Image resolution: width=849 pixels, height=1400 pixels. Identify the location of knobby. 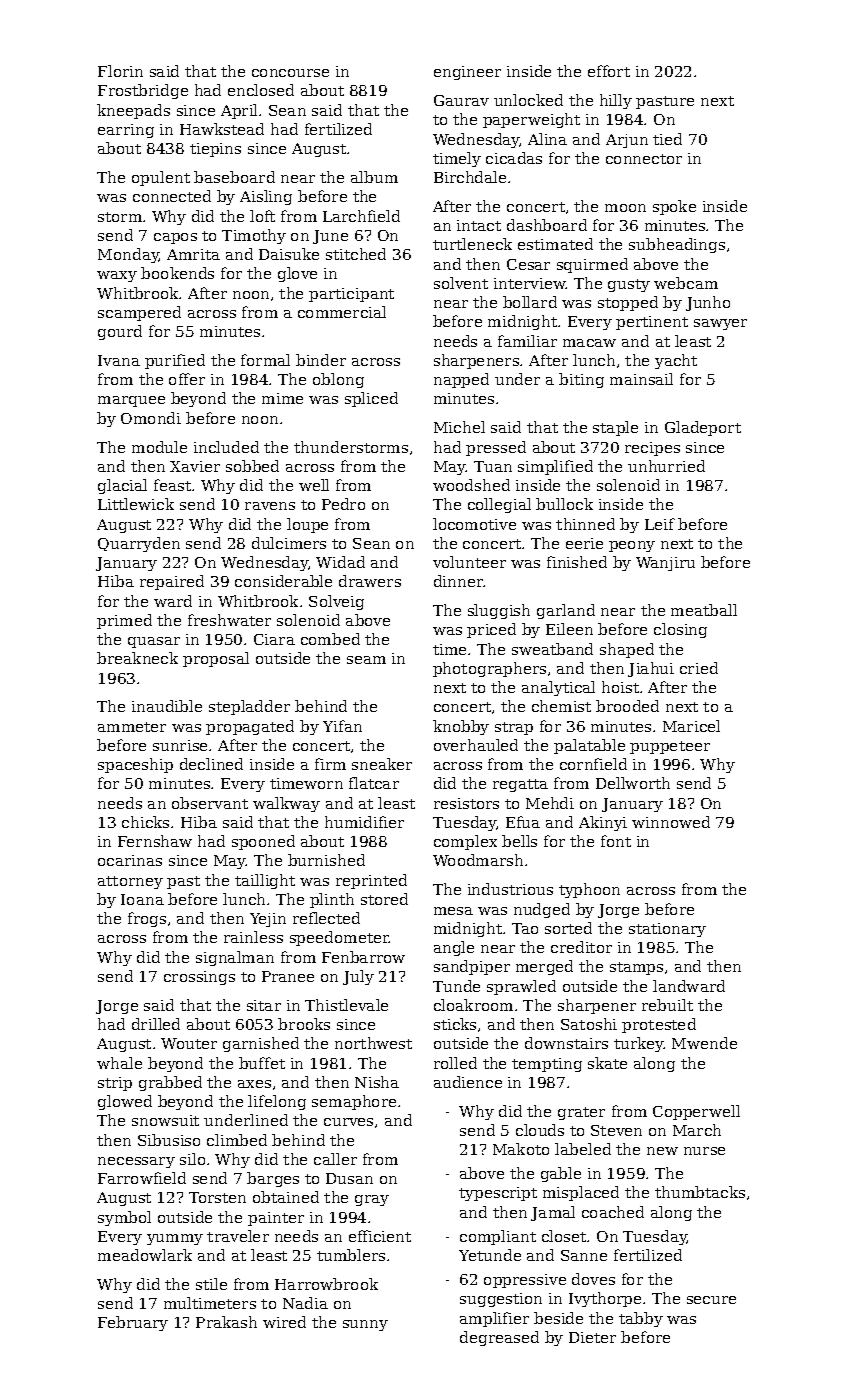
(461, 727).
